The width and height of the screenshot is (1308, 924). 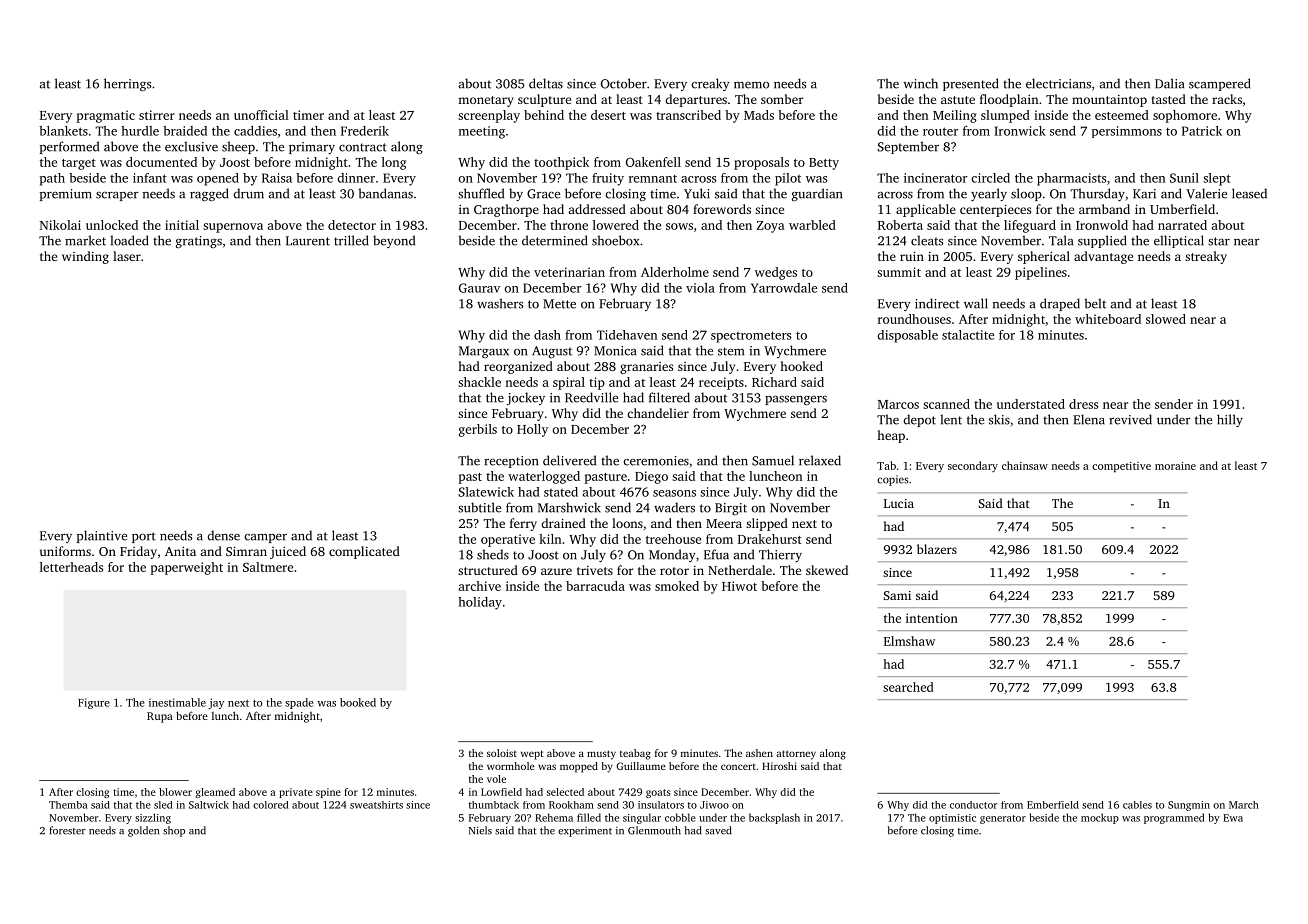 I want to click on Friday, so click(x=138, y=552).
